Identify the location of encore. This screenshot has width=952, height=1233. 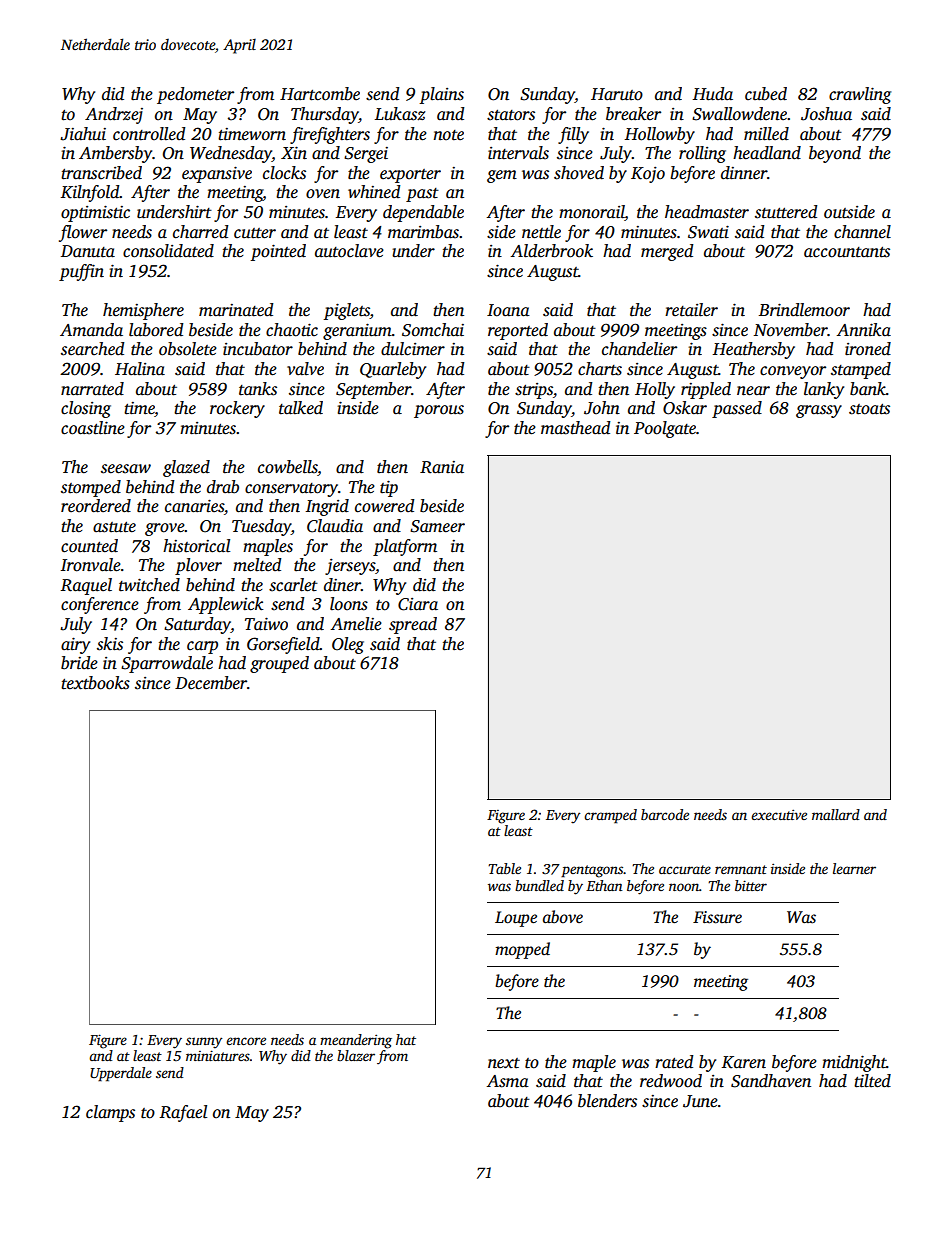
(246, 1041).
